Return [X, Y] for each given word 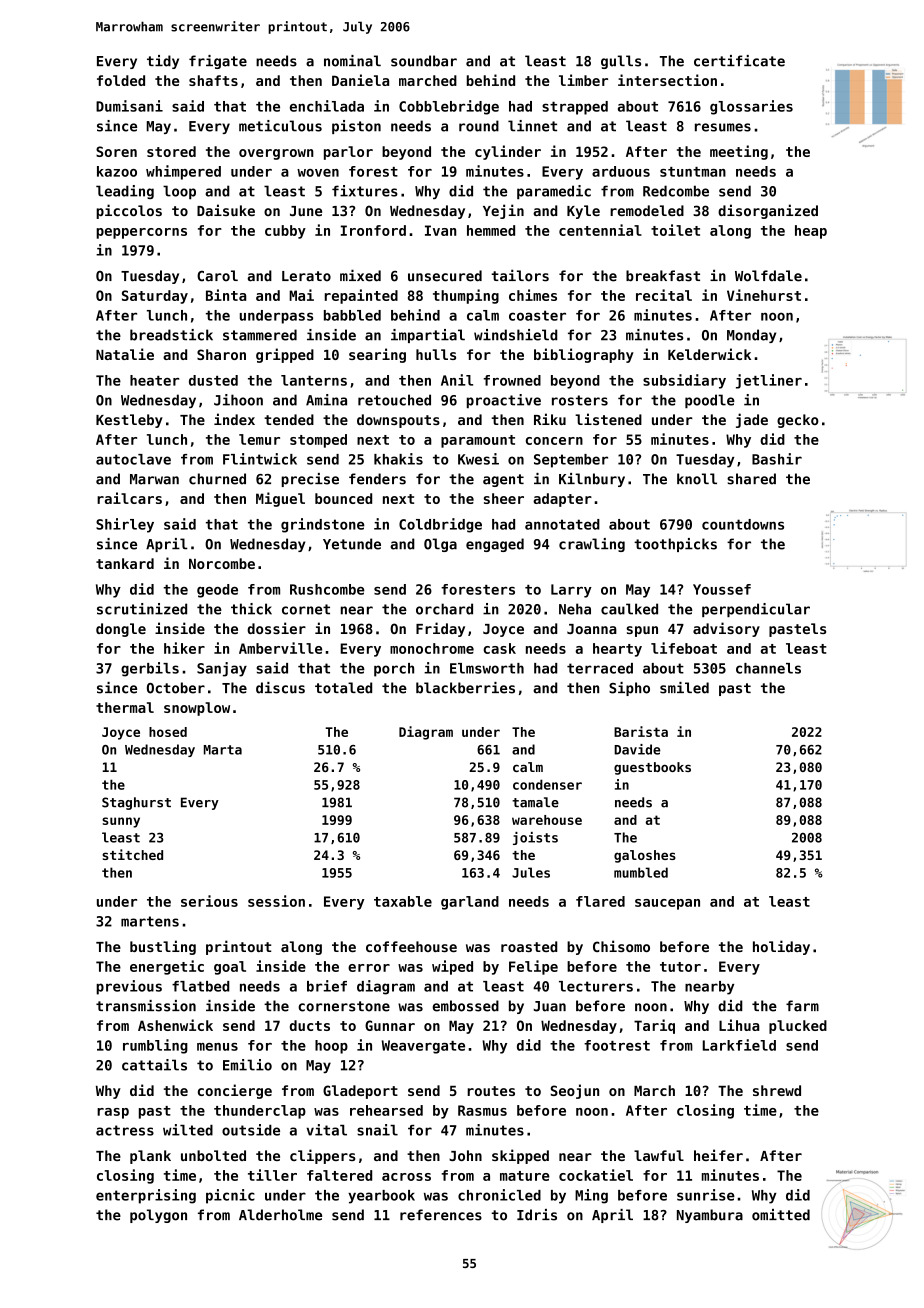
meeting [739, 152]
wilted [188, 1130]
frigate [218, 62]
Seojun [574, 1091]
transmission [146, 1006]
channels [768, 668]
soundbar [424, 61]
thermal [125, 707]
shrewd [777, 1090]
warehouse [547, 820]
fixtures [365, 191]
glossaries [751, 107]
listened [608, 419]
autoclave [133, 459]
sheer [504, 498]
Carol [217, 276]
